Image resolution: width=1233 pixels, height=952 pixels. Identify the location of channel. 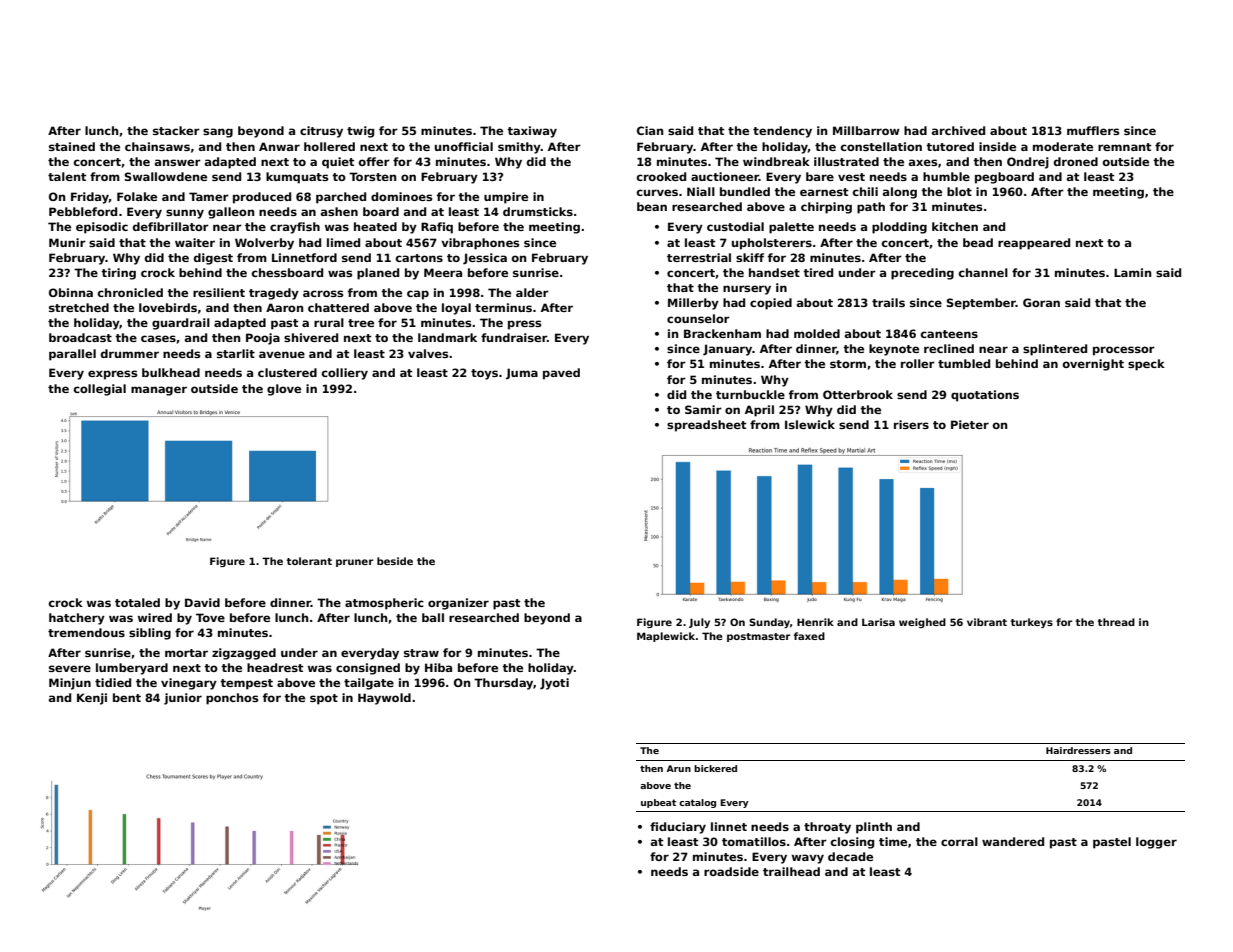
(983, 272).
